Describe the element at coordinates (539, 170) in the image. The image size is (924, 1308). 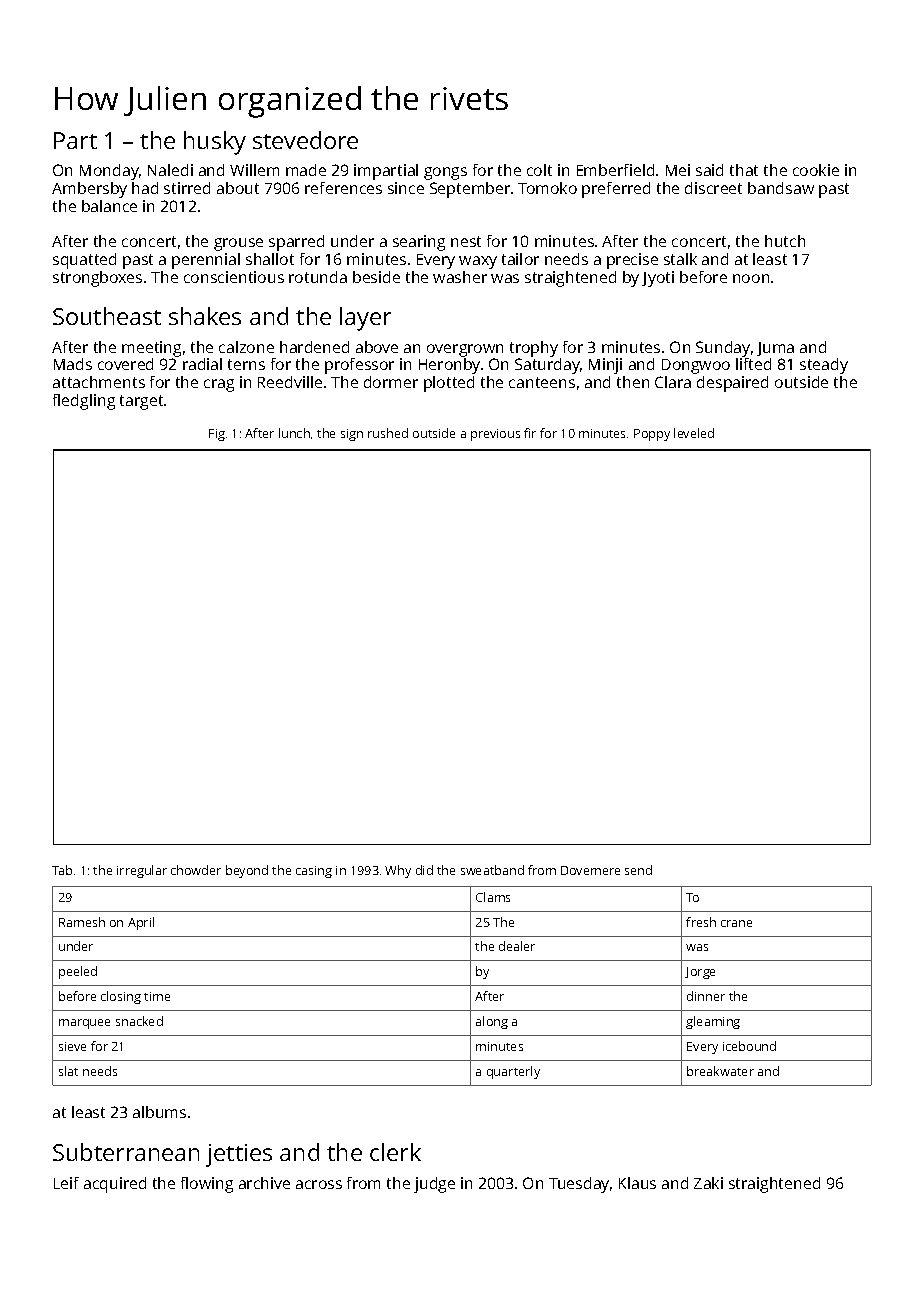
I see `colt` at that location.
